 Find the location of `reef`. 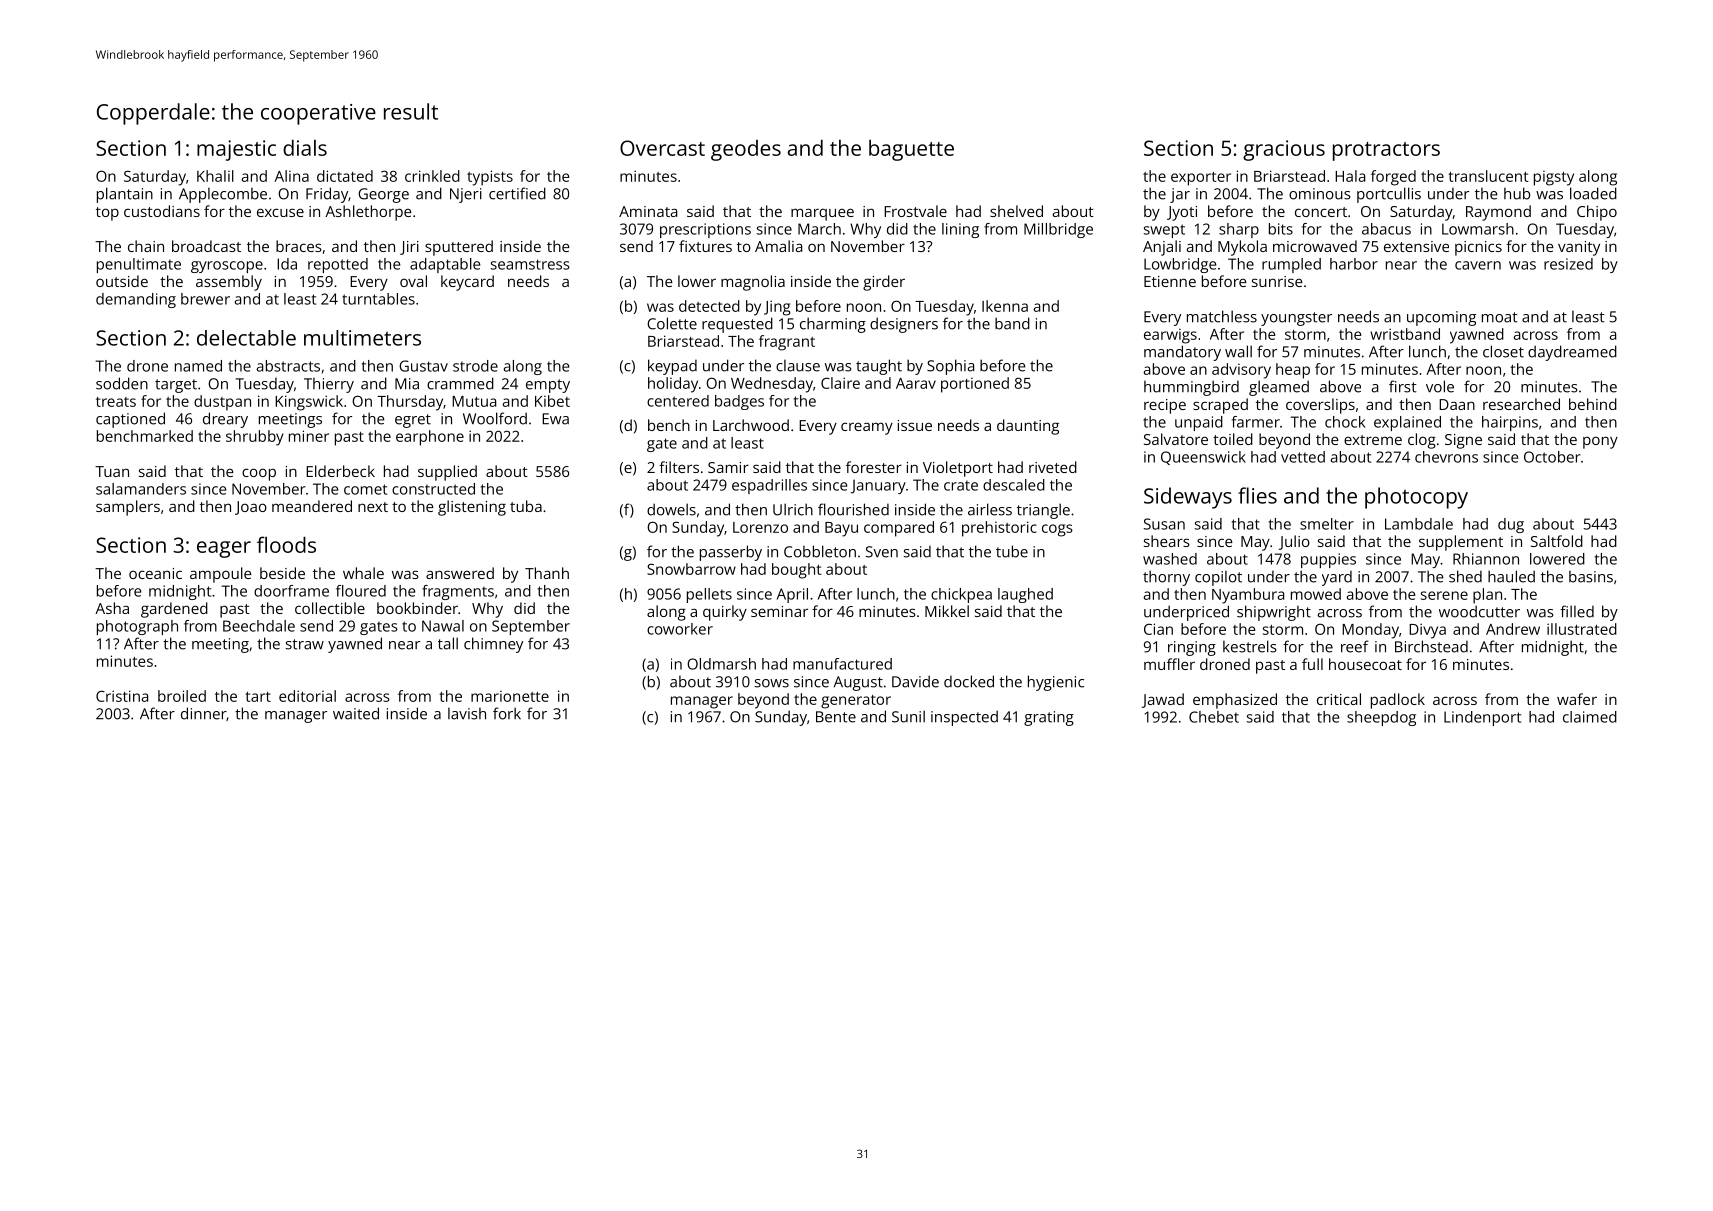

reef is located at coordinates (1355, 646).
